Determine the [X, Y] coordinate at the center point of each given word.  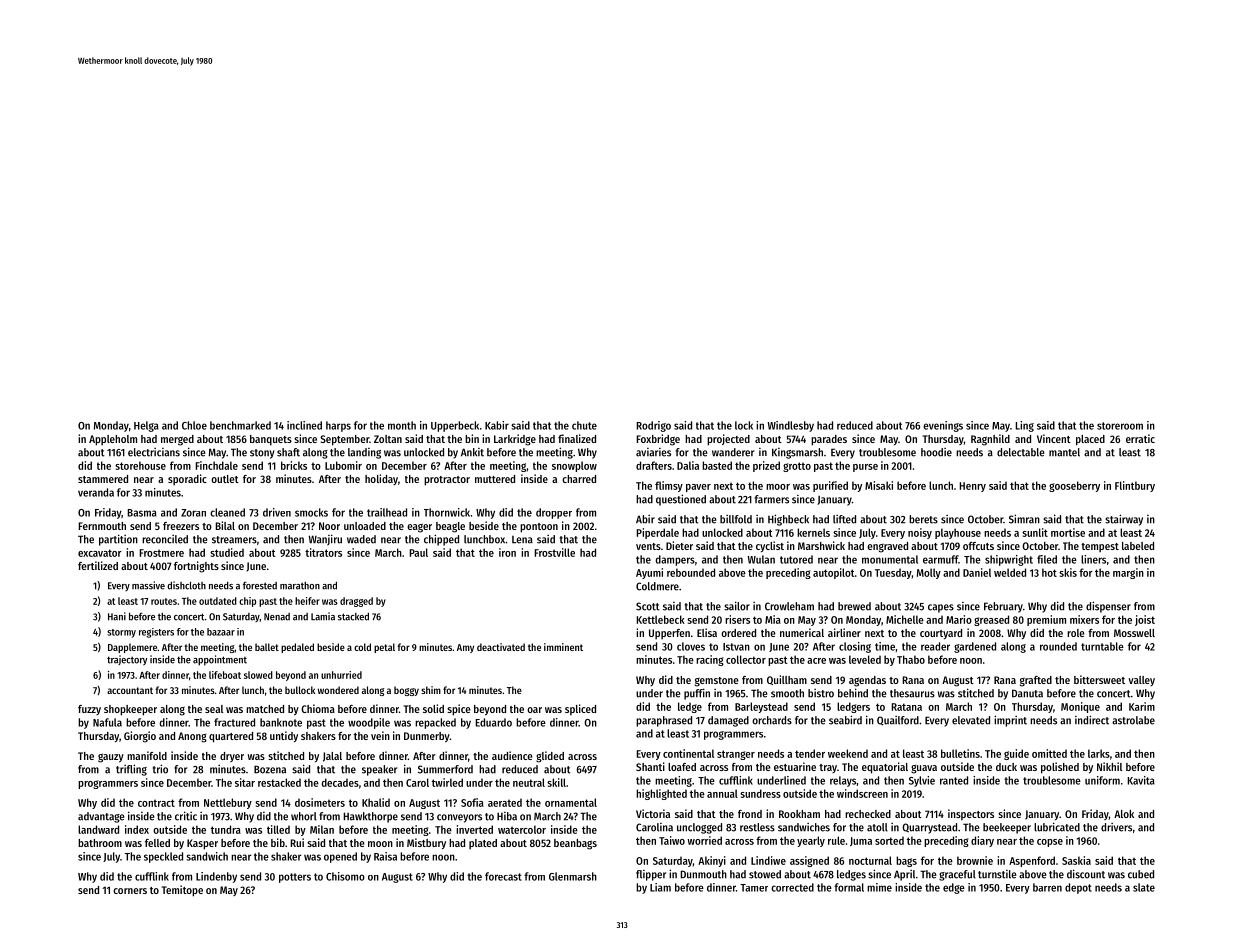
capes [941, 608]
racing [710, 660]
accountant [130, 690]
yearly [811, 841]
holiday [381, 479]
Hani [117, 616]
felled [157, 843]
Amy [465, 648]
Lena [522, 540]
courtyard [941, 634]
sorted [889, 840]
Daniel [977, 572]
